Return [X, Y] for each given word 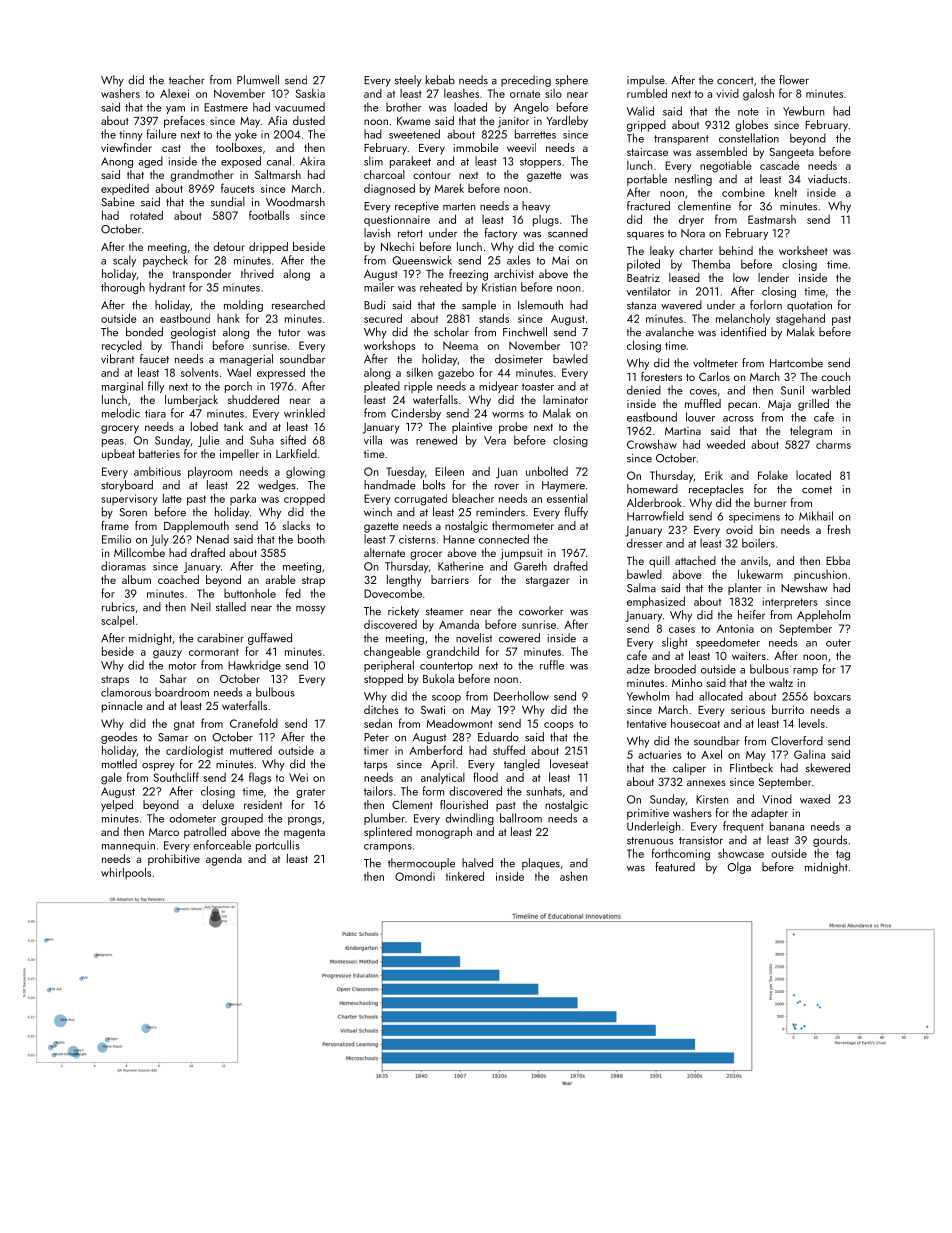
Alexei [174, 93]
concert [735, 81]
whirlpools [126, 873]
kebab [440, 80]
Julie [209, 441]
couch [836, 376]
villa [373, 440]
